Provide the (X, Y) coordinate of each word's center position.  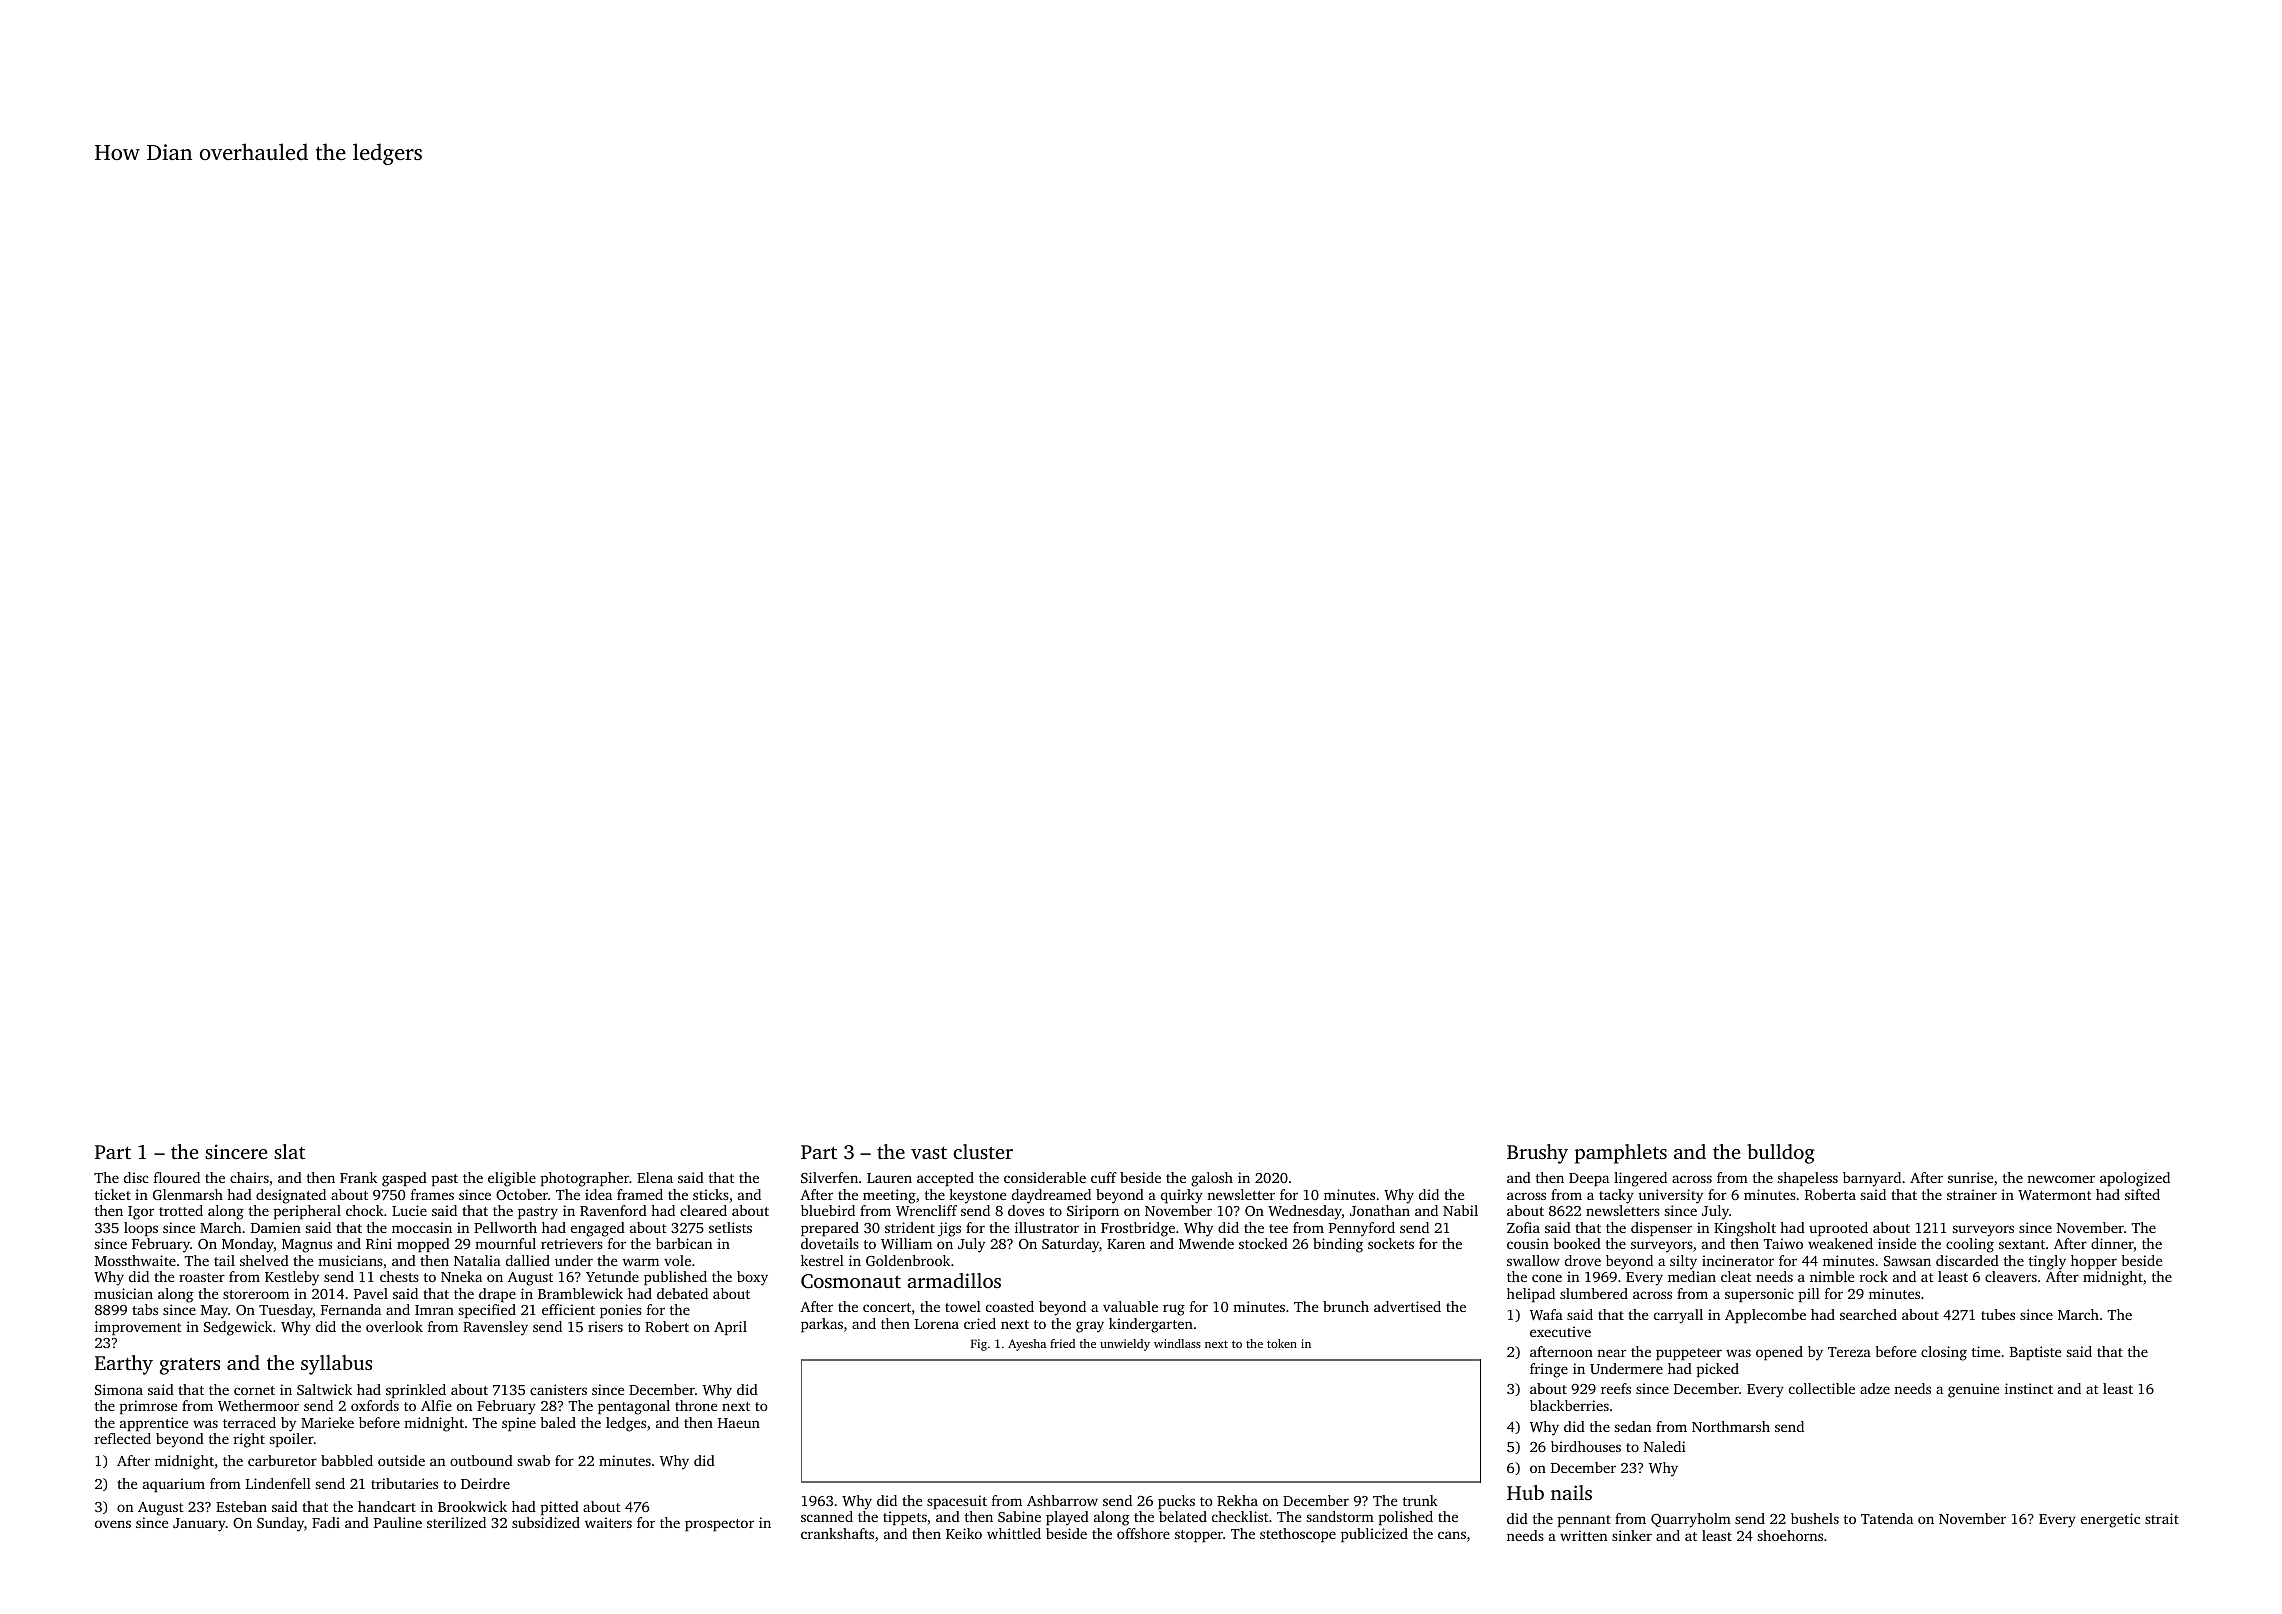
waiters (608, 1522)
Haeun (739, 1423)
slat (289, 1151)
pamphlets (1621, 1154)
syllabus (336, 1365)
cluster (983, 1151)
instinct (2029, 1388)
